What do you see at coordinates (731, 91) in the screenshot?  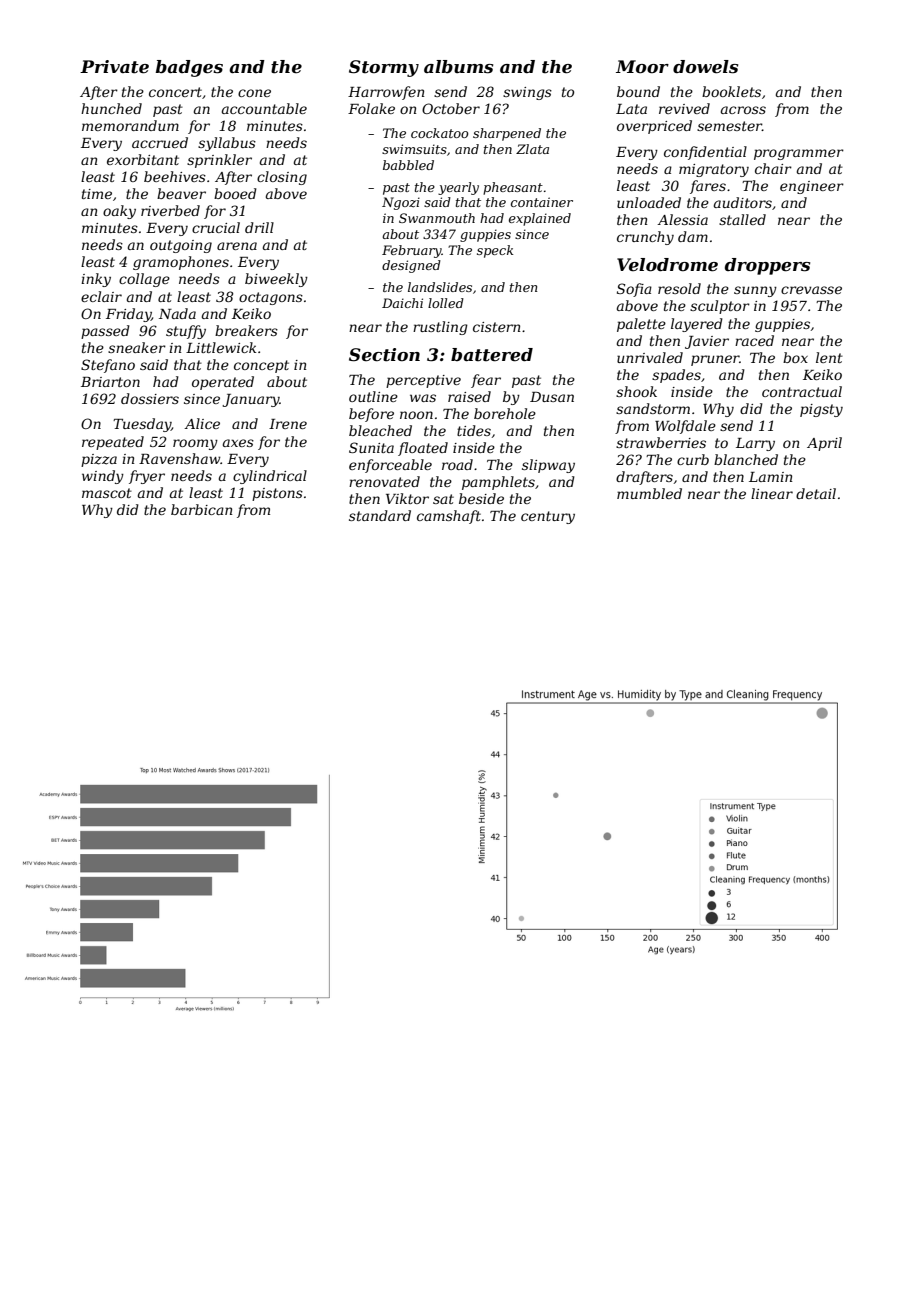 I see `booklets` at bounding box center [731, 91].
